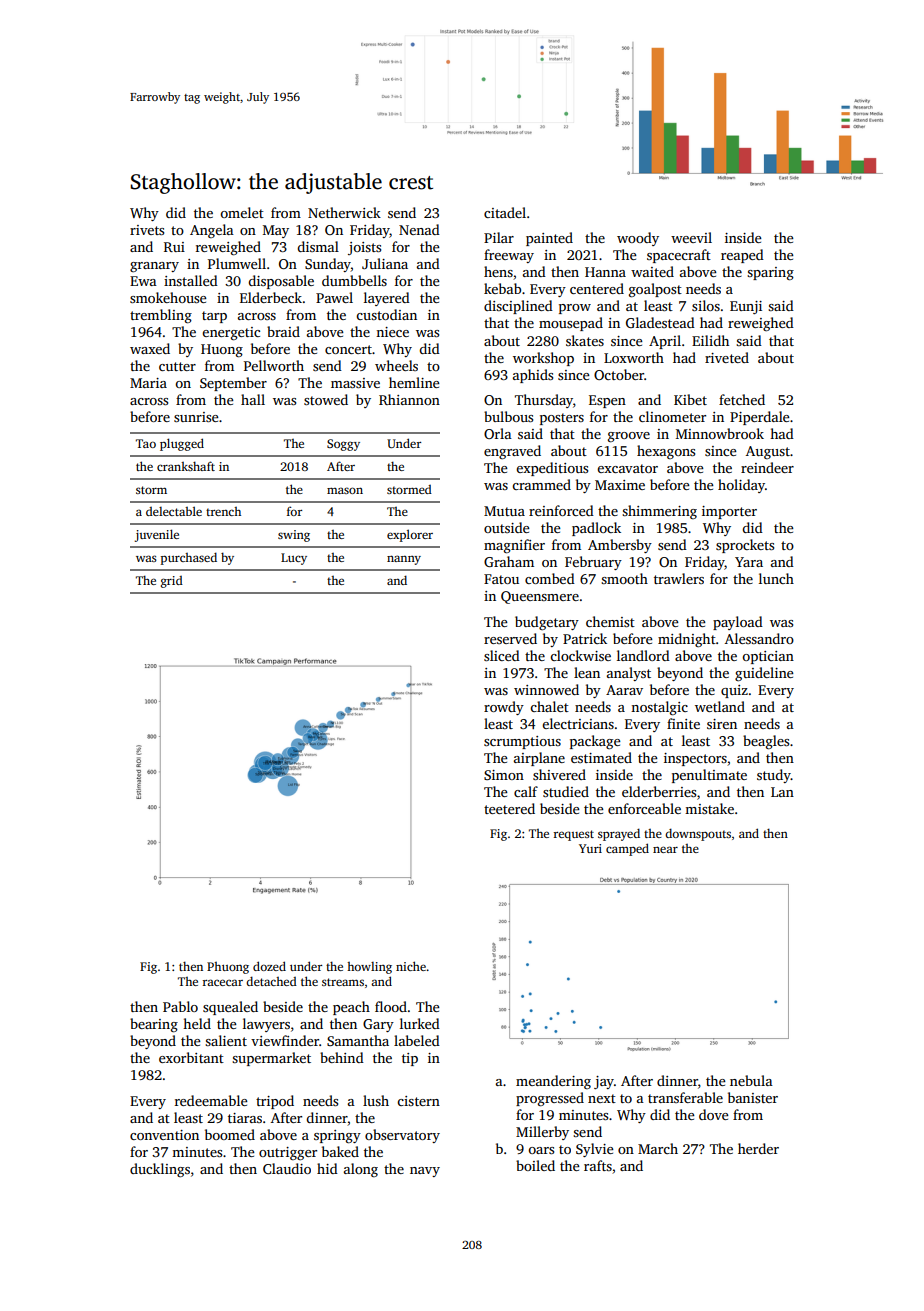  Describe the element at coordinates (742, 399) in the screenshot. I see `fetched` at that location.
